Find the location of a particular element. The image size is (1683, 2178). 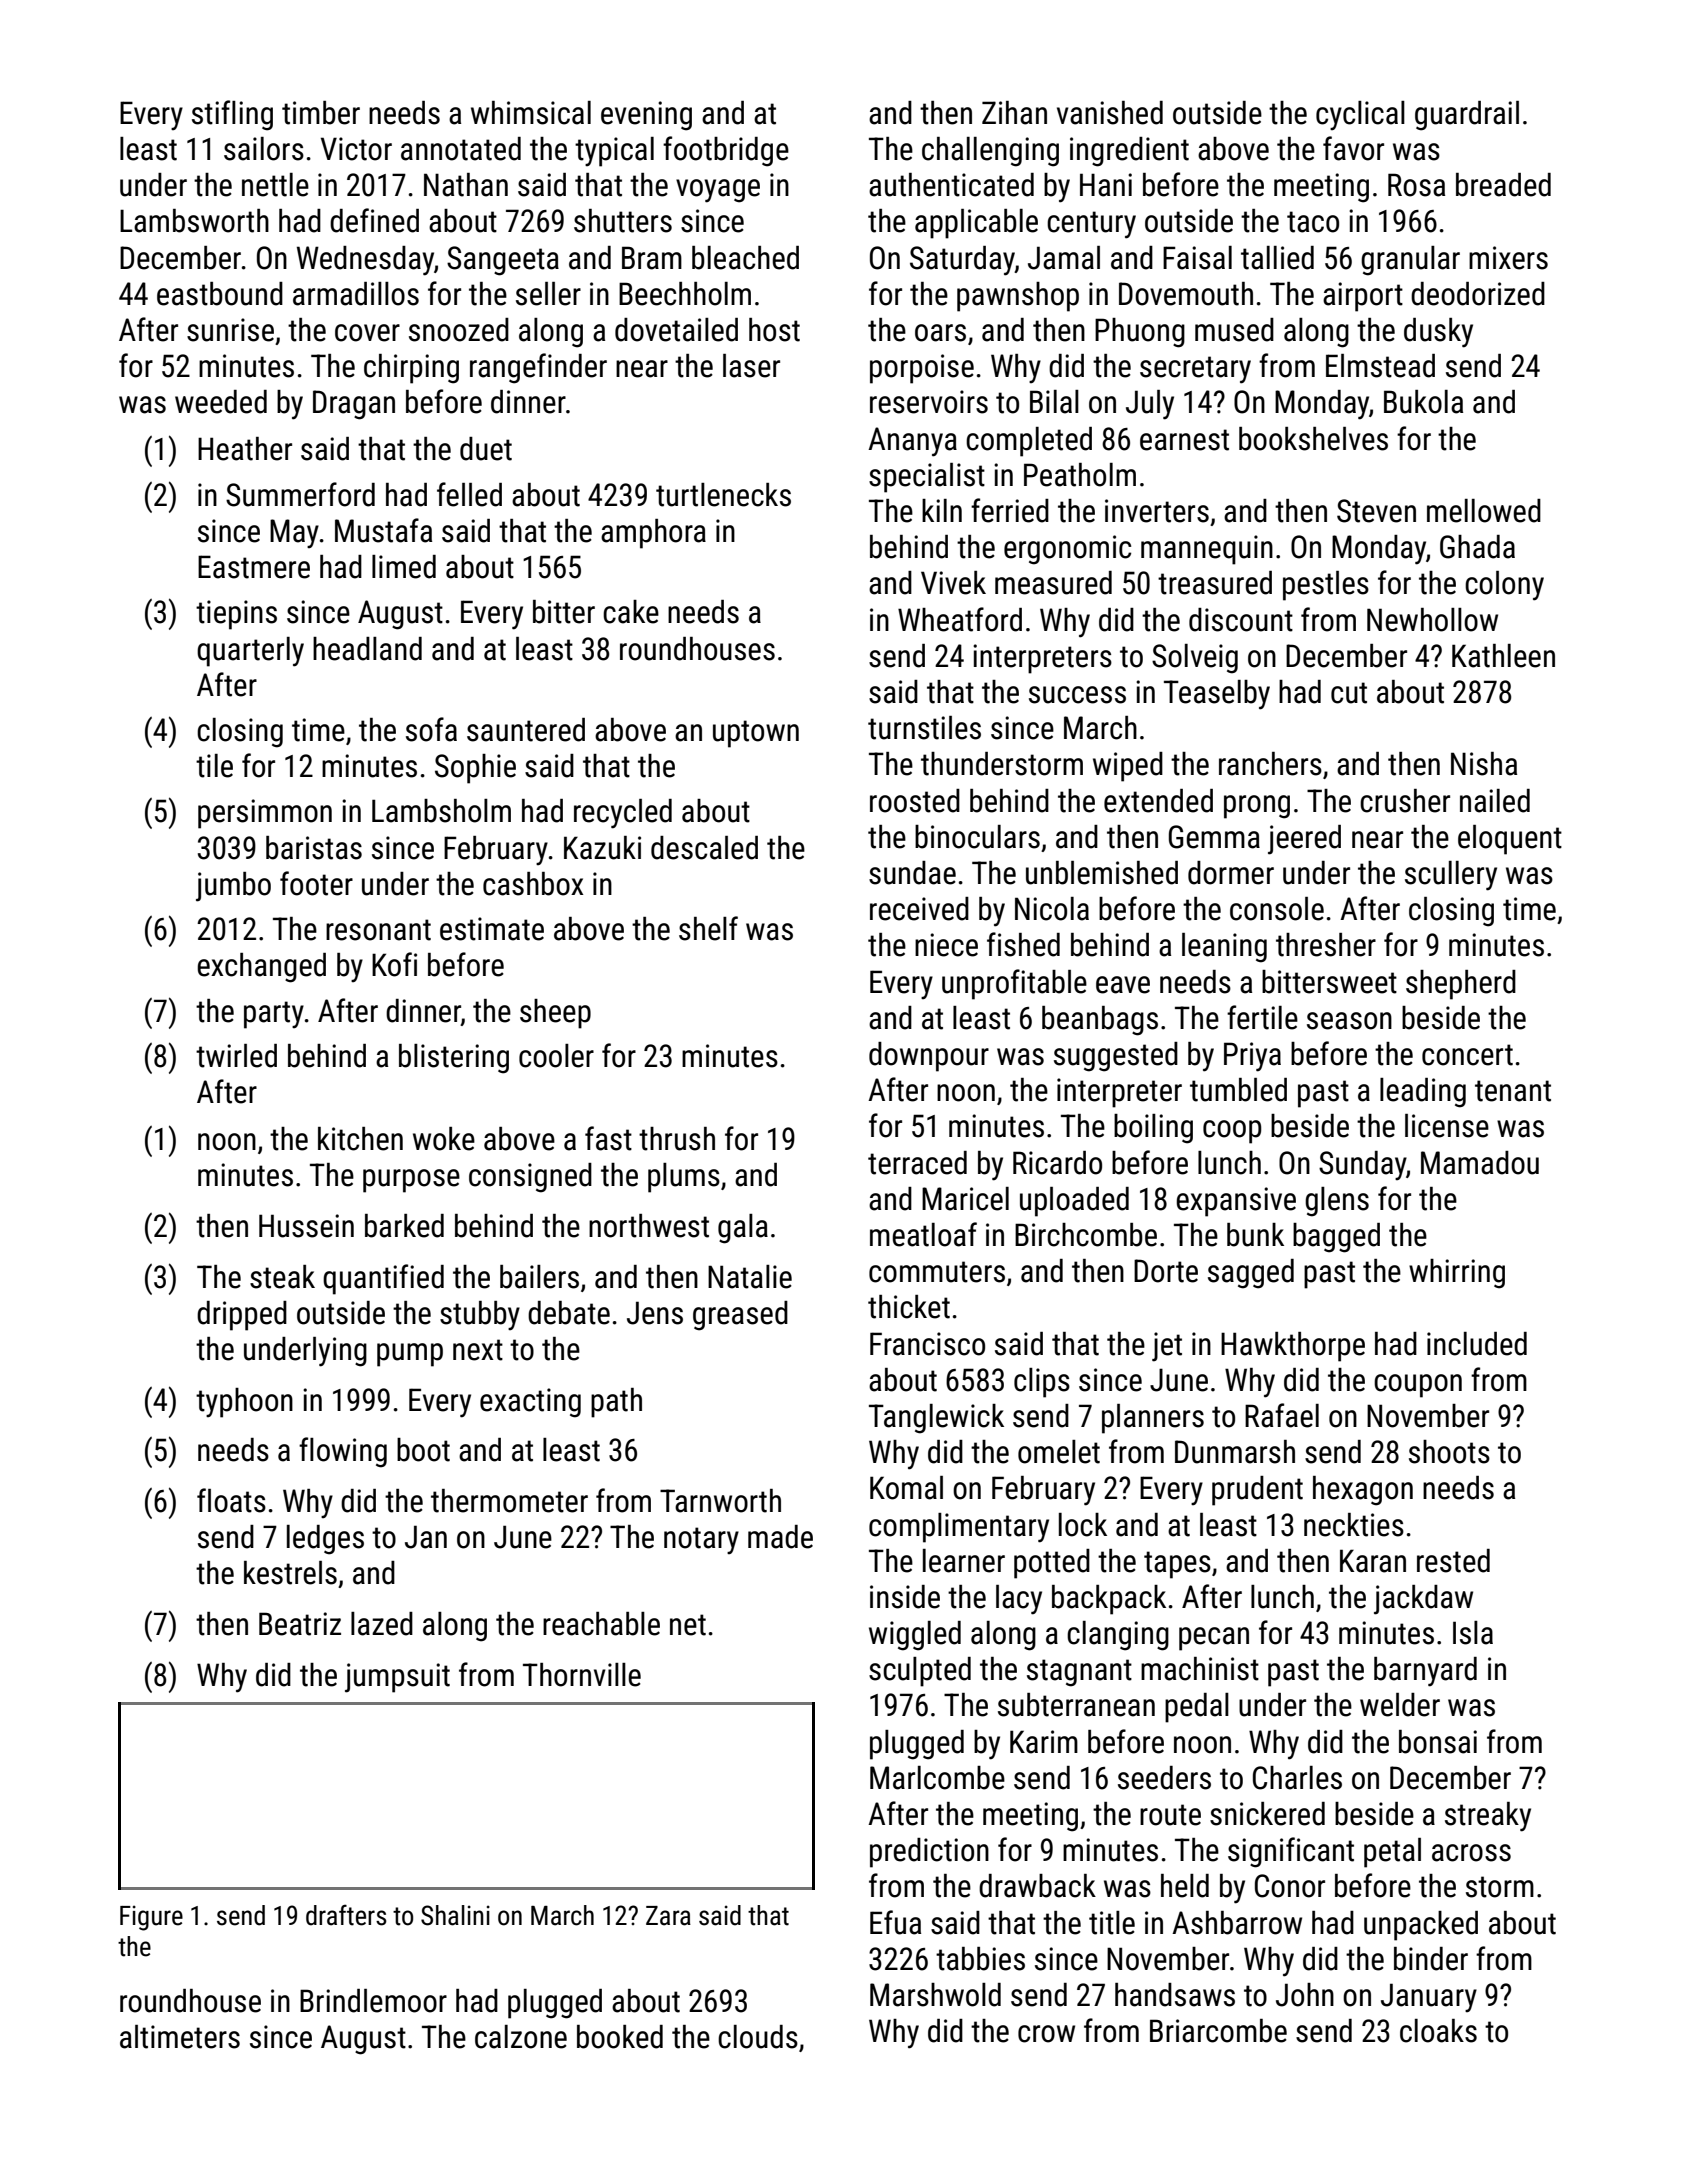

received is located at coordinates (919, 909).
